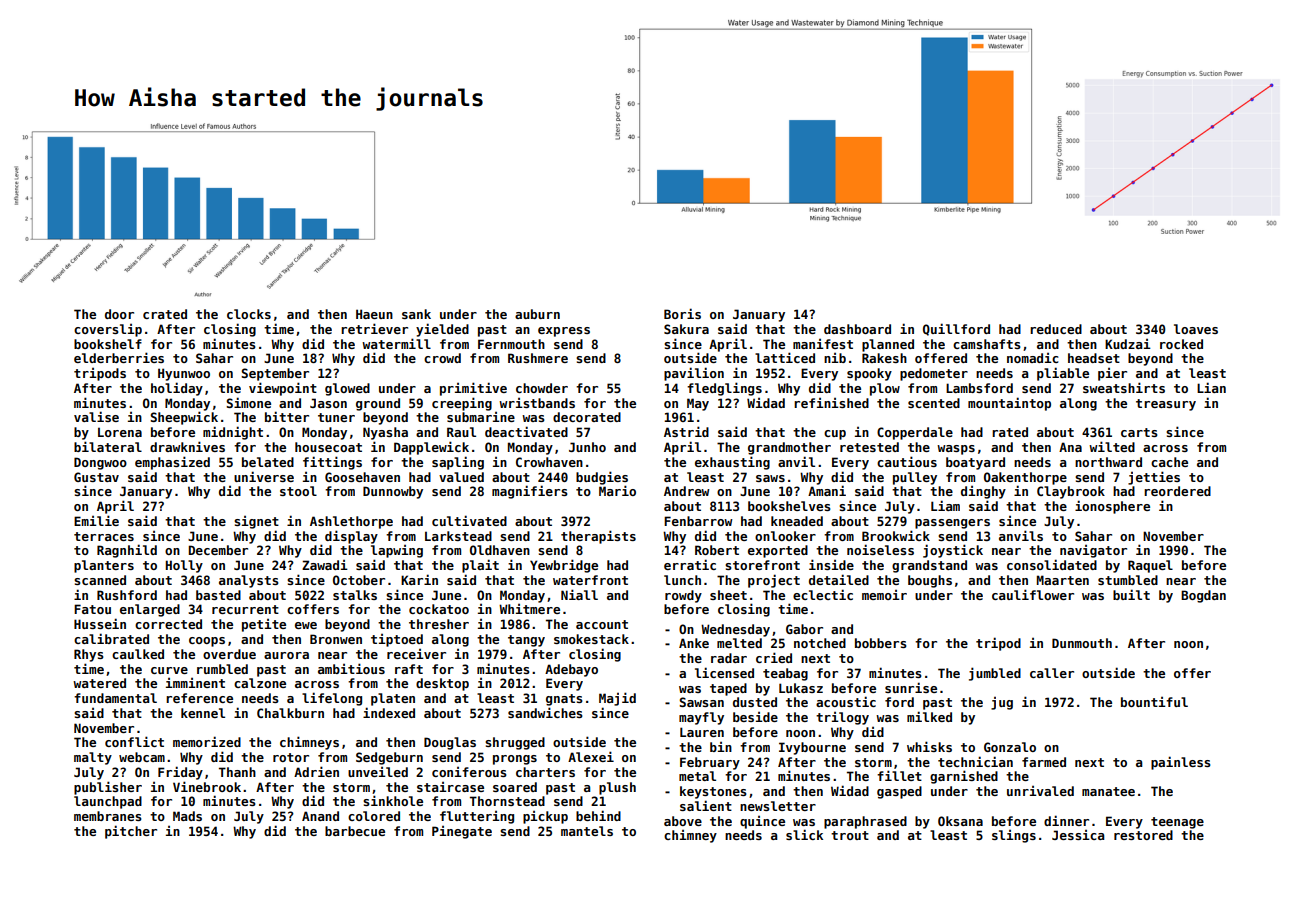 This screenshot has width=1308, height=924. What do you see at coordinates (320, 816) in the screenshot?
I see `Anand` at bounding box center [320, 816].
